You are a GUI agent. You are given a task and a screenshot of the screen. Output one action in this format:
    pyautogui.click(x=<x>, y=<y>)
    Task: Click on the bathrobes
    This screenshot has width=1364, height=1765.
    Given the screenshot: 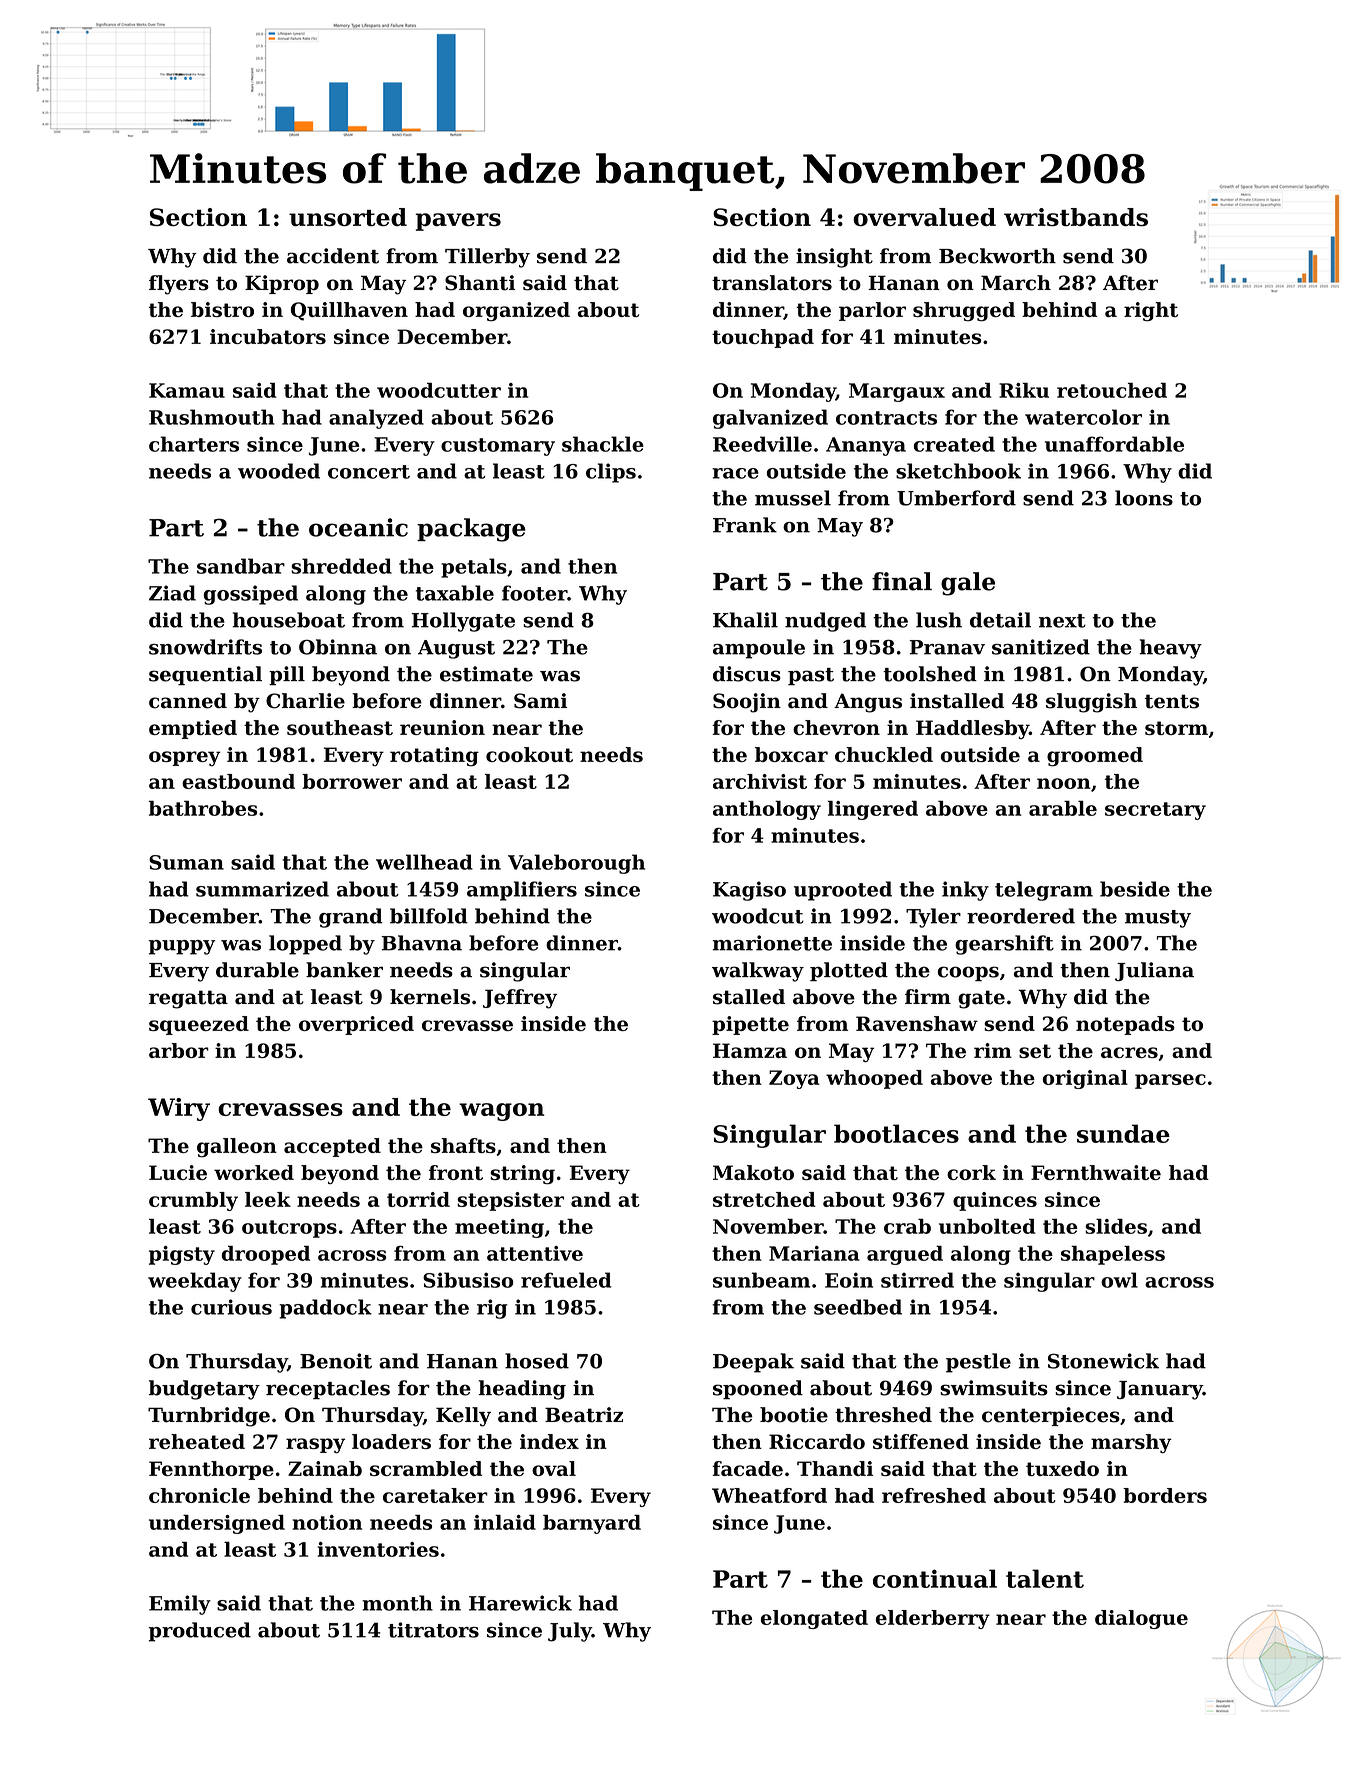 What is the action you would take?
    pyautogui.click(x=203, y=808)
